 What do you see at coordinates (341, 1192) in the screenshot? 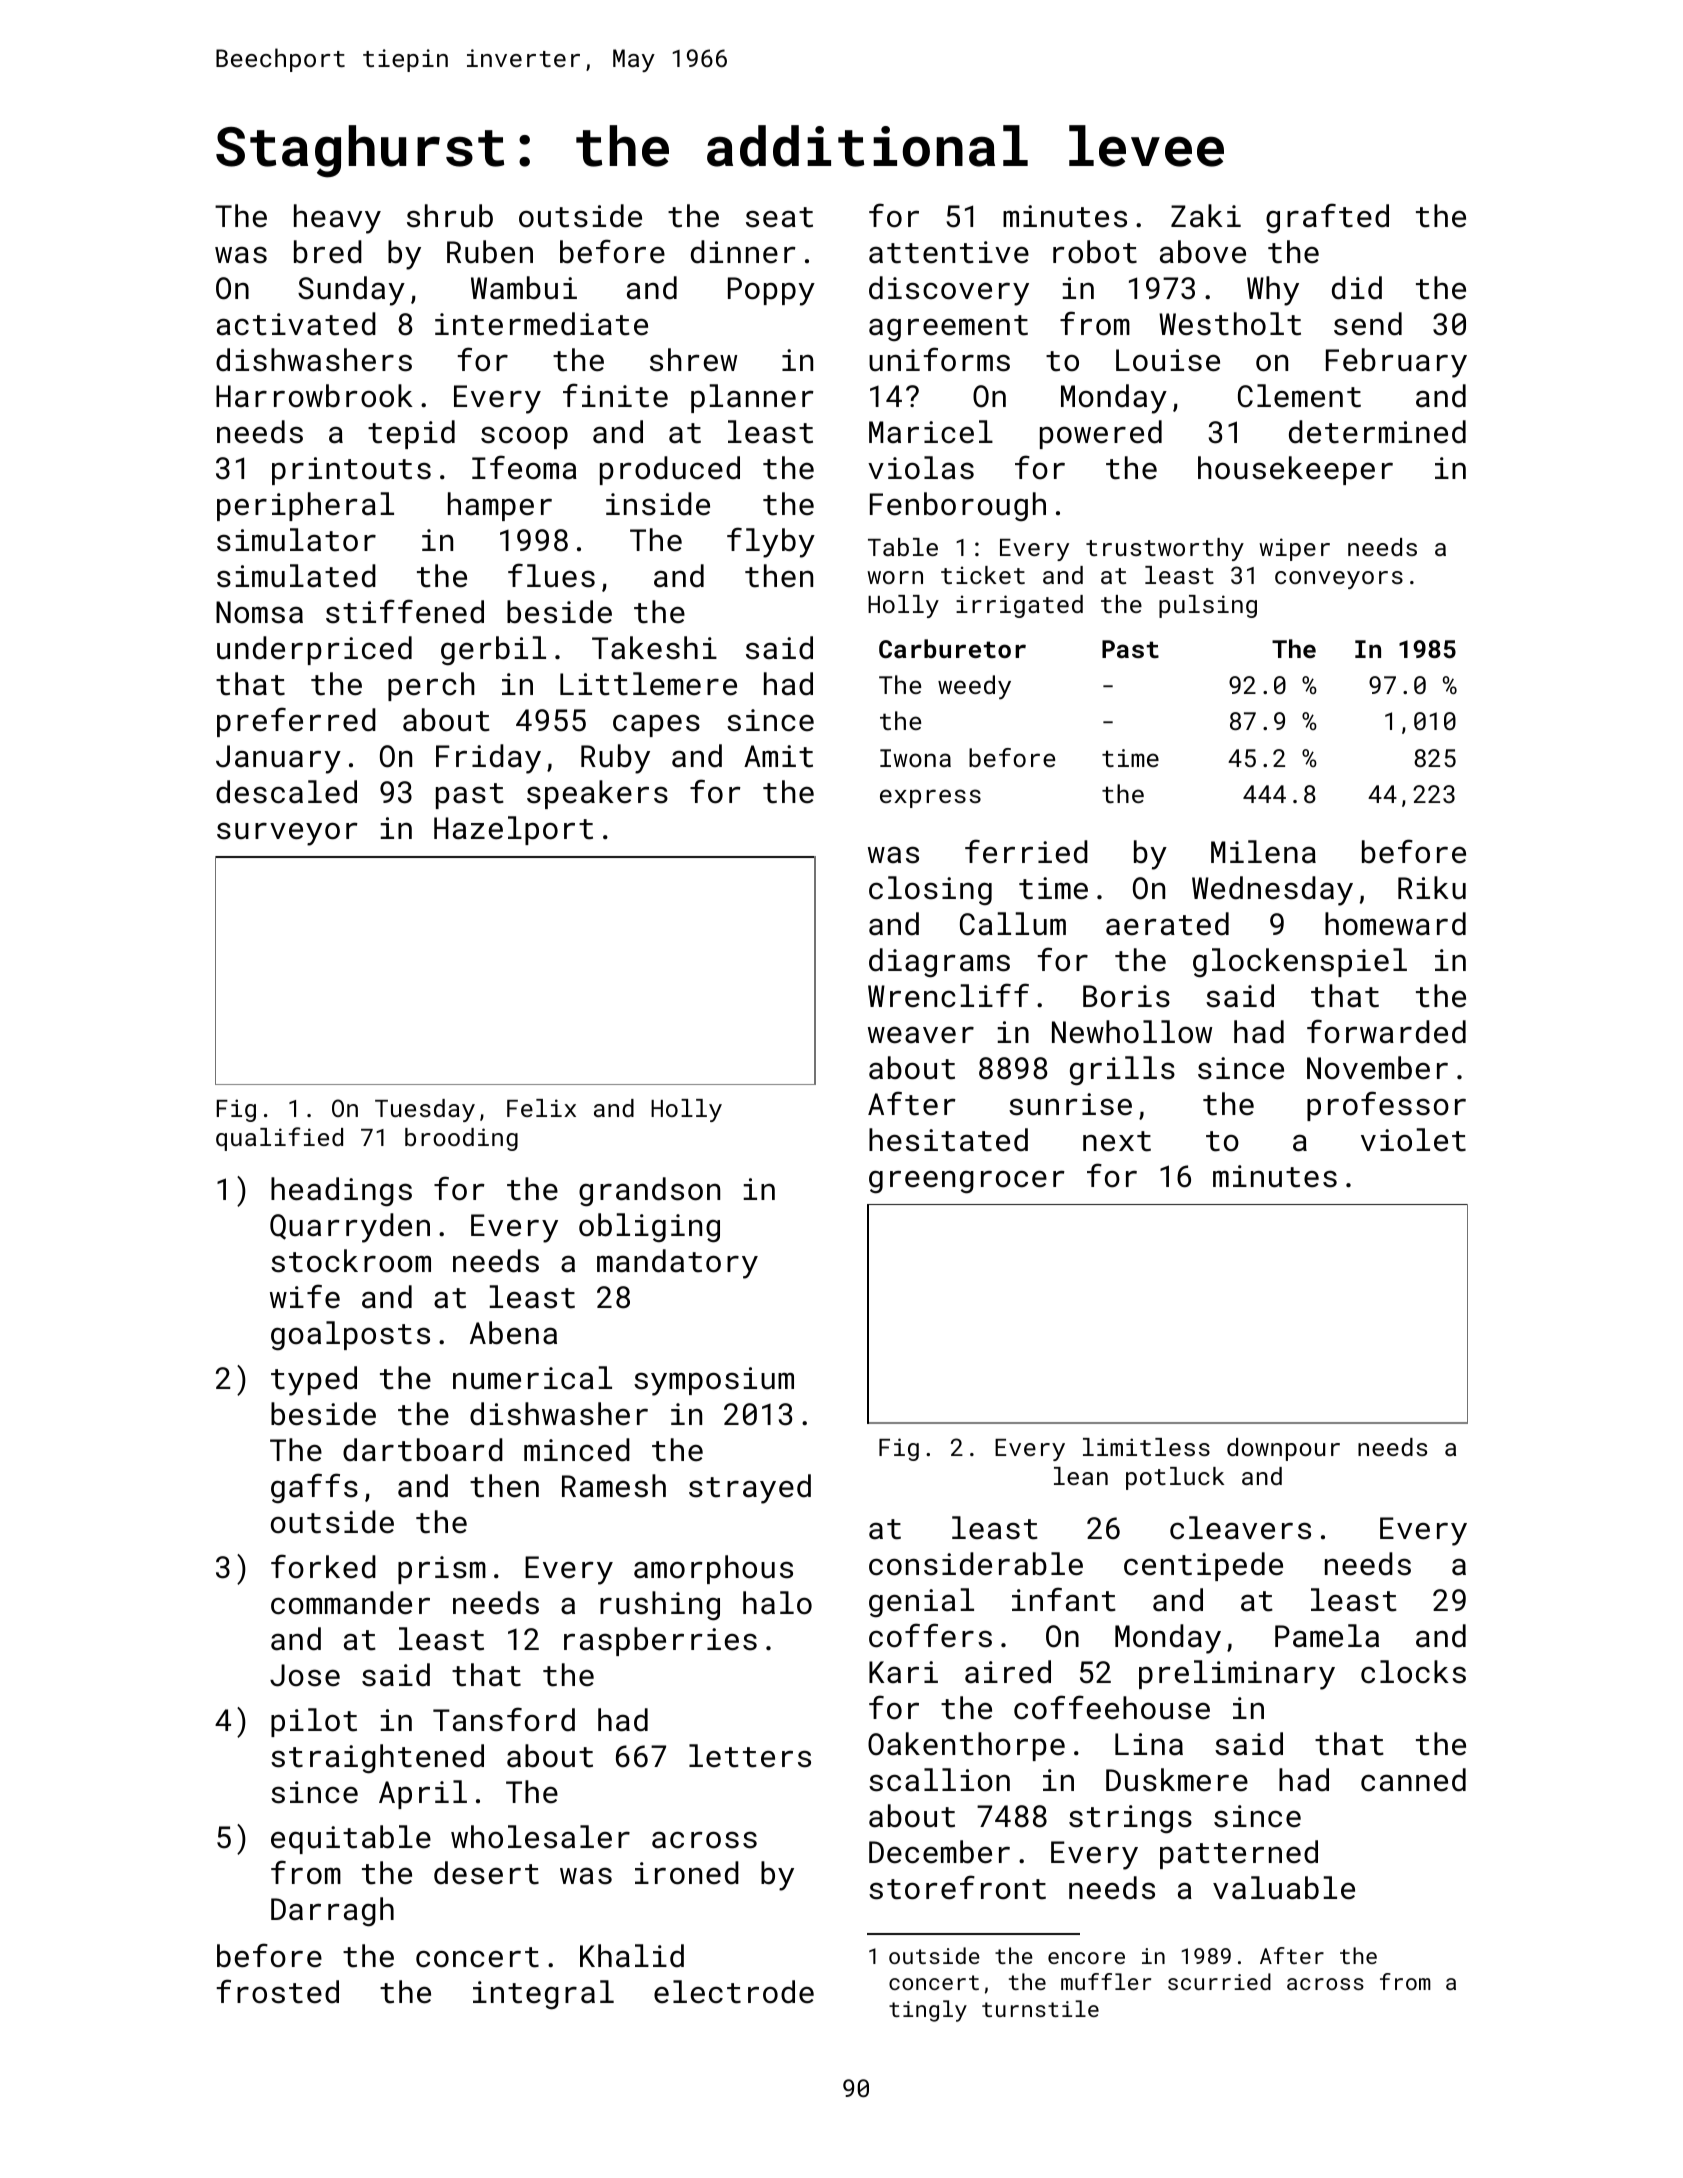
I see `headings` at bounding box center [341, 1192].
